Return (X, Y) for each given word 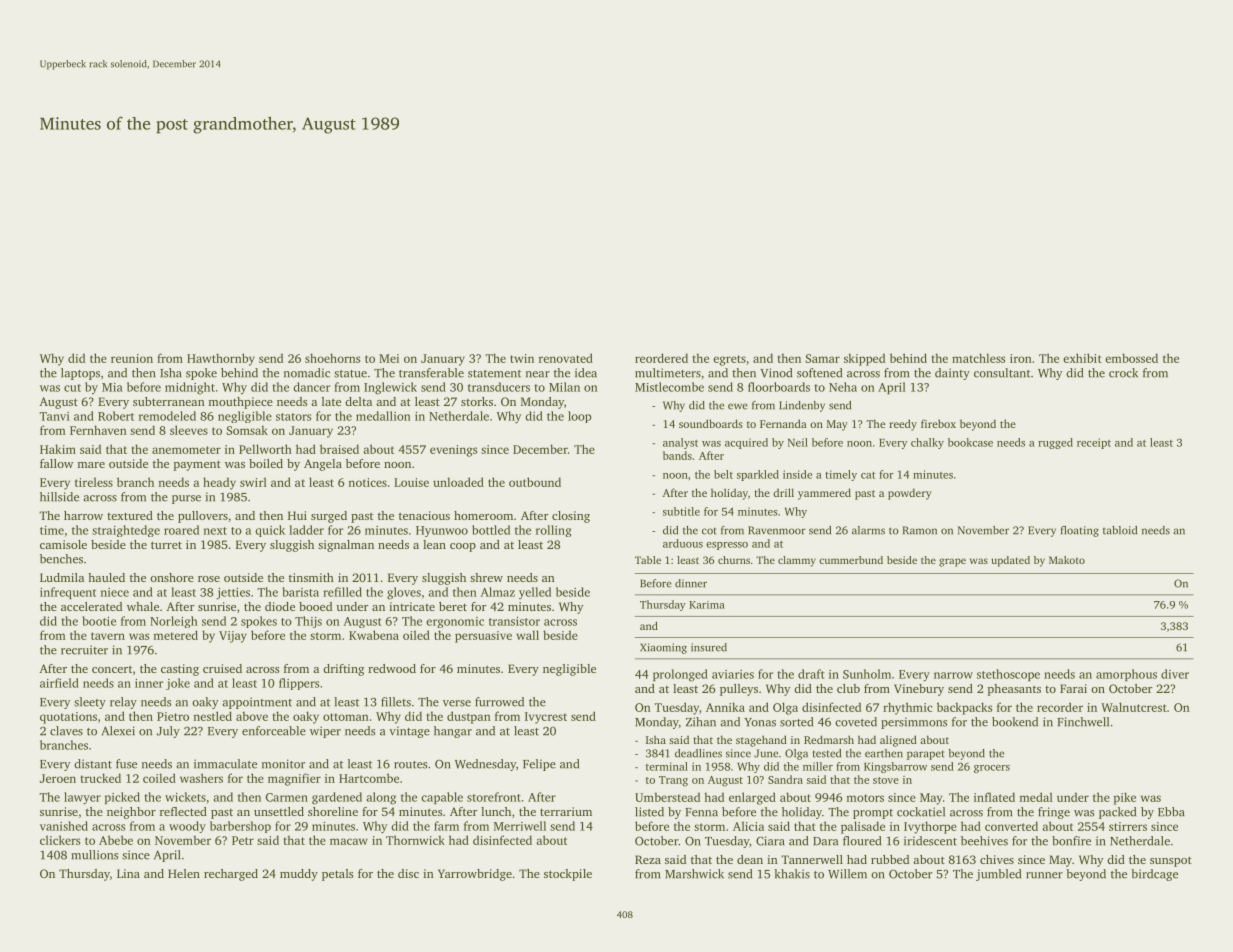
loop (580, 417)
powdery (910, 494)
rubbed (890, 859)
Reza (648, 859)
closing (571, 517)
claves (66, 731)
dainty (952, 374)
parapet (926, 755)
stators (293, 417)
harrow (83, 515)
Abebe (116, 840)
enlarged (752, 798)
